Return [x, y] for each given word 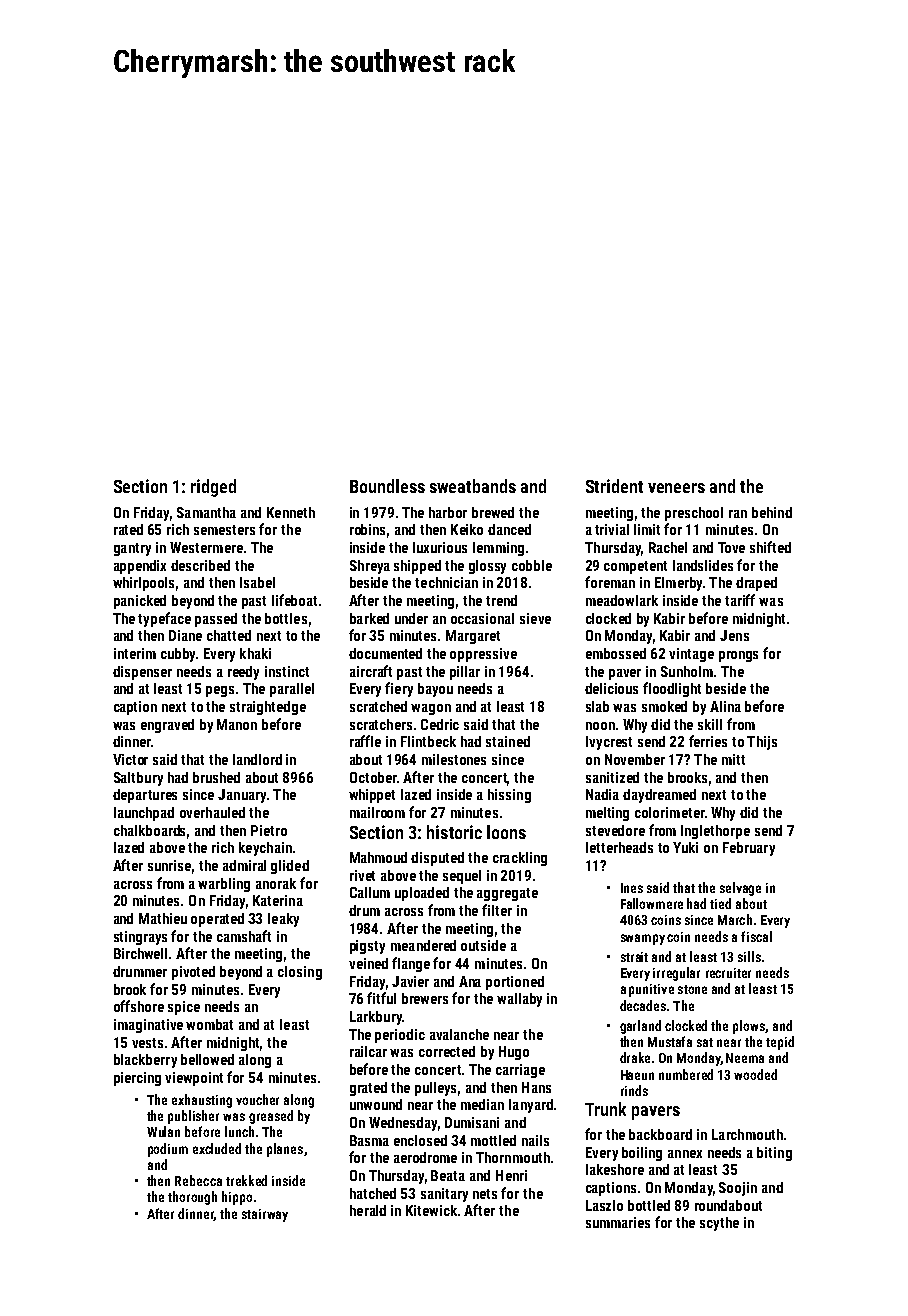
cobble [532, 565]
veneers [676, 488]
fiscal [756, 936]
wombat [209, 1024]
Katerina [278, 900]
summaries [618, 1222]
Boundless [387, 486]
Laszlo [604, 1205]
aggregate [507, 894]
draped [756, 584]
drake [635, 1057]
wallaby [519, 1000]
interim [135, 653]
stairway [265, 1215]
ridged [213, 488]
